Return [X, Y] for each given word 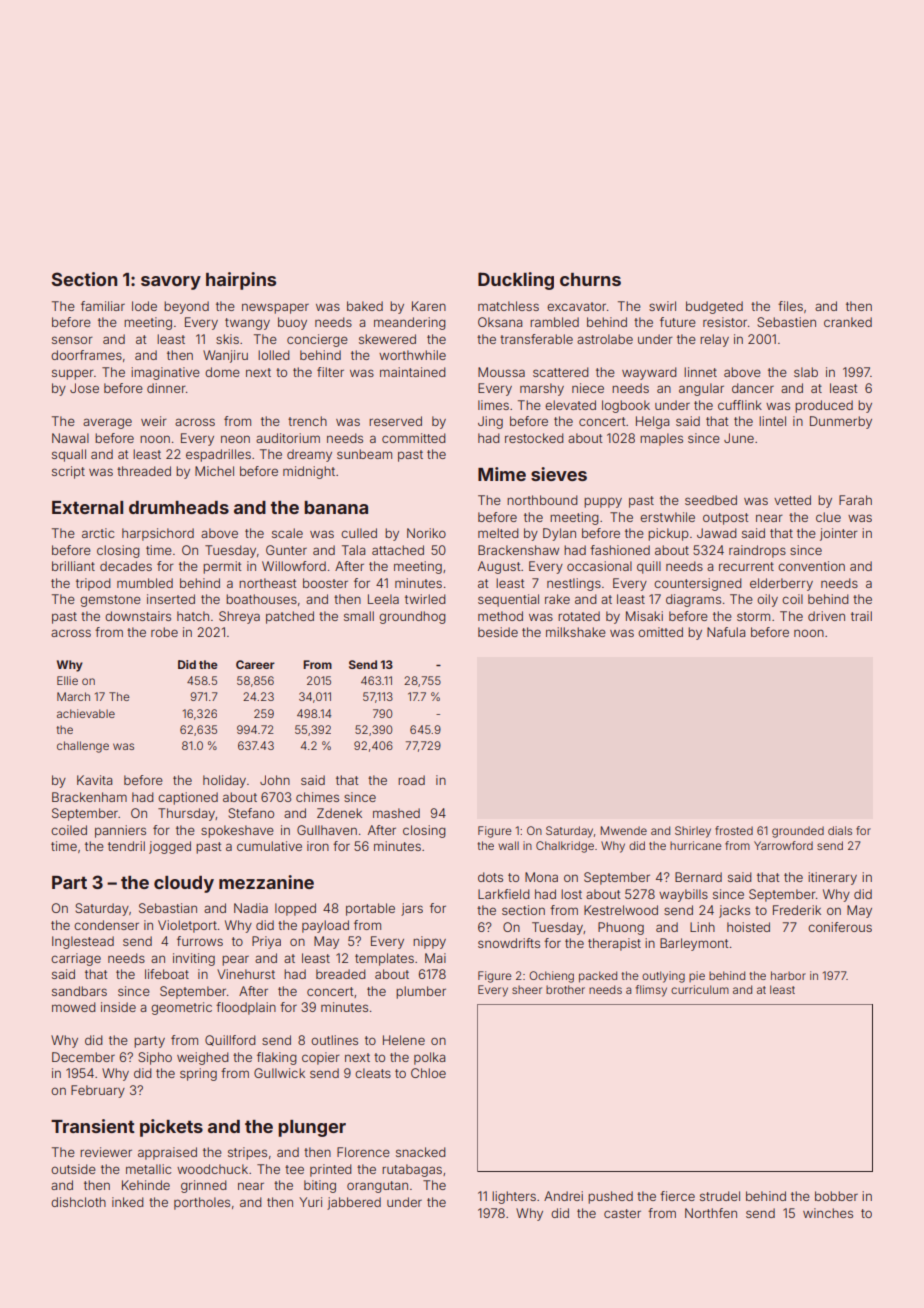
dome [222, 372]
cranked [848, 322]
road [411, 780]
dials [840, 830]
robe [164, 632]
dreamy [309, 455]
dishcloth [78, 1202]
